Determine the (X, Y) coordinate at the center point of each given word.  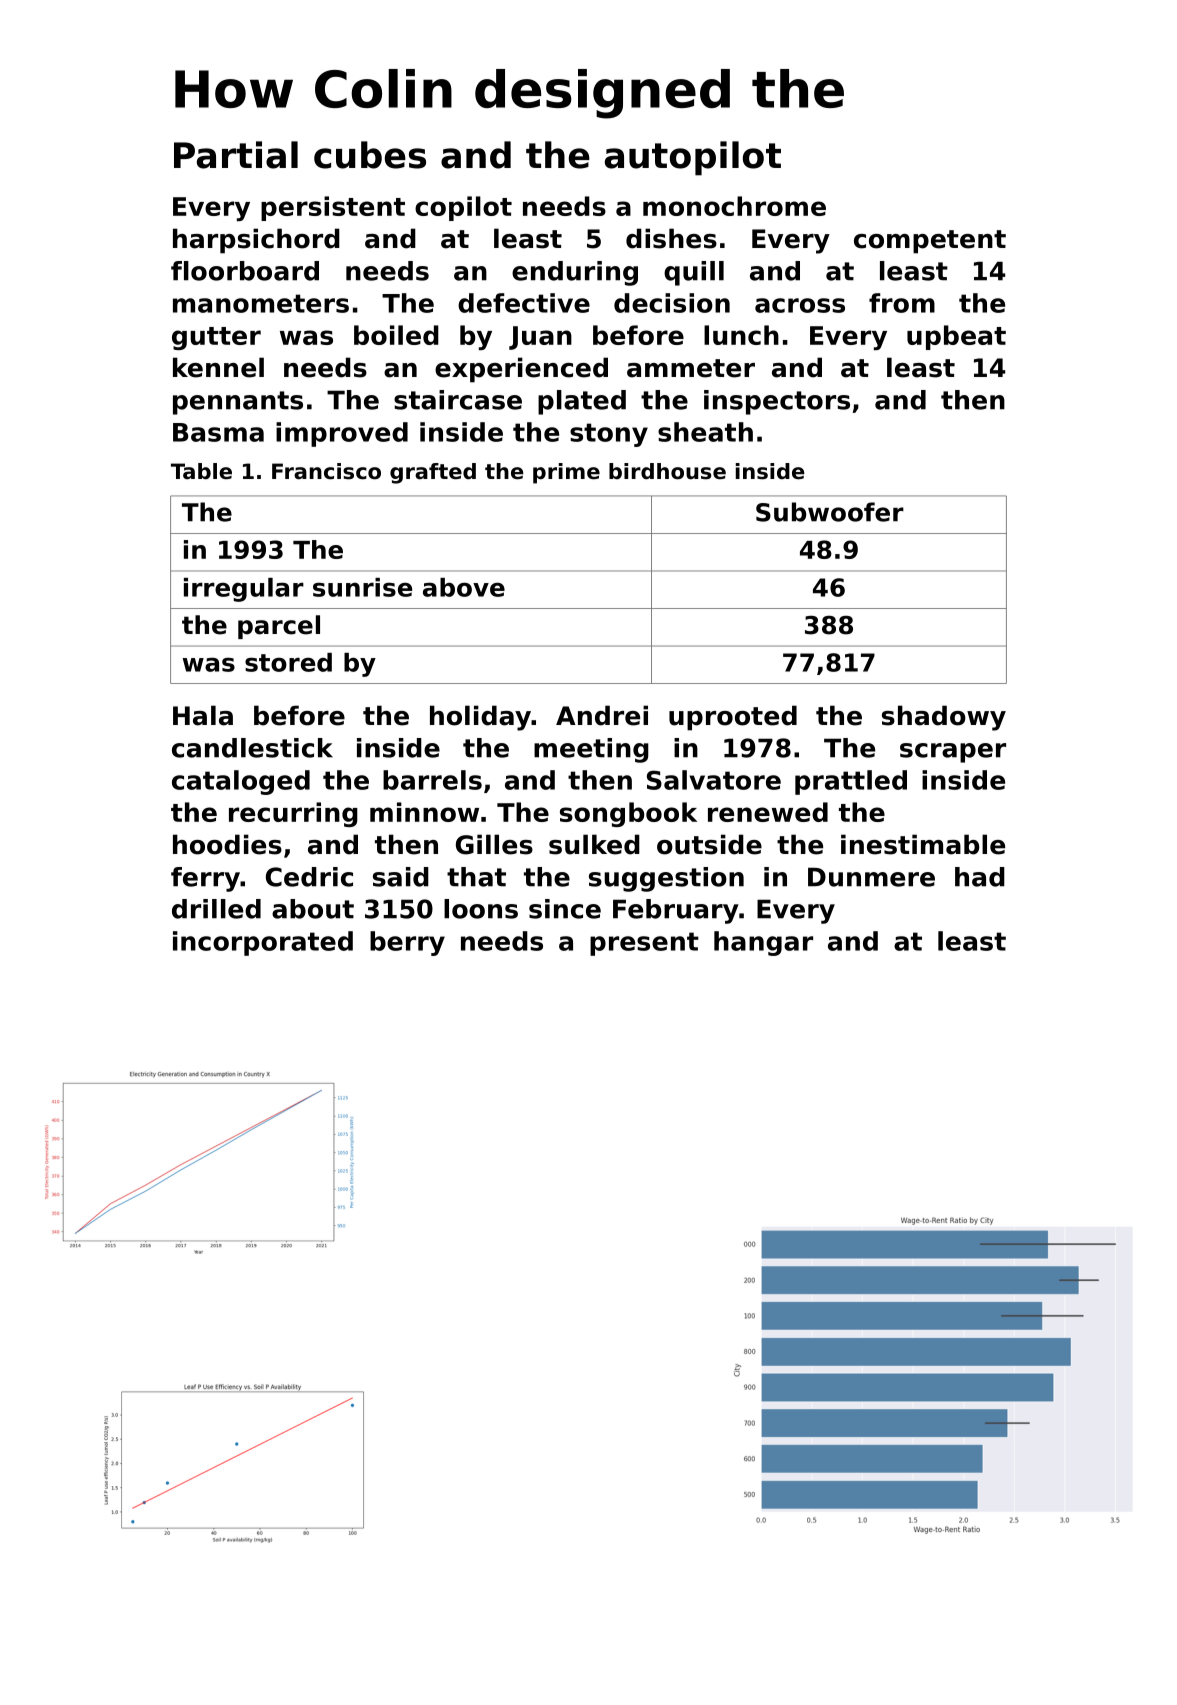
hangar (763, 943)
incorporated (263, 943)
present (644, 944)
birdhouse (667, 471)
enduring (575, 273)
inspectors (777, 402)
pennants (238, 403)
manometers (261, 303)
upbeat (956, 337)
